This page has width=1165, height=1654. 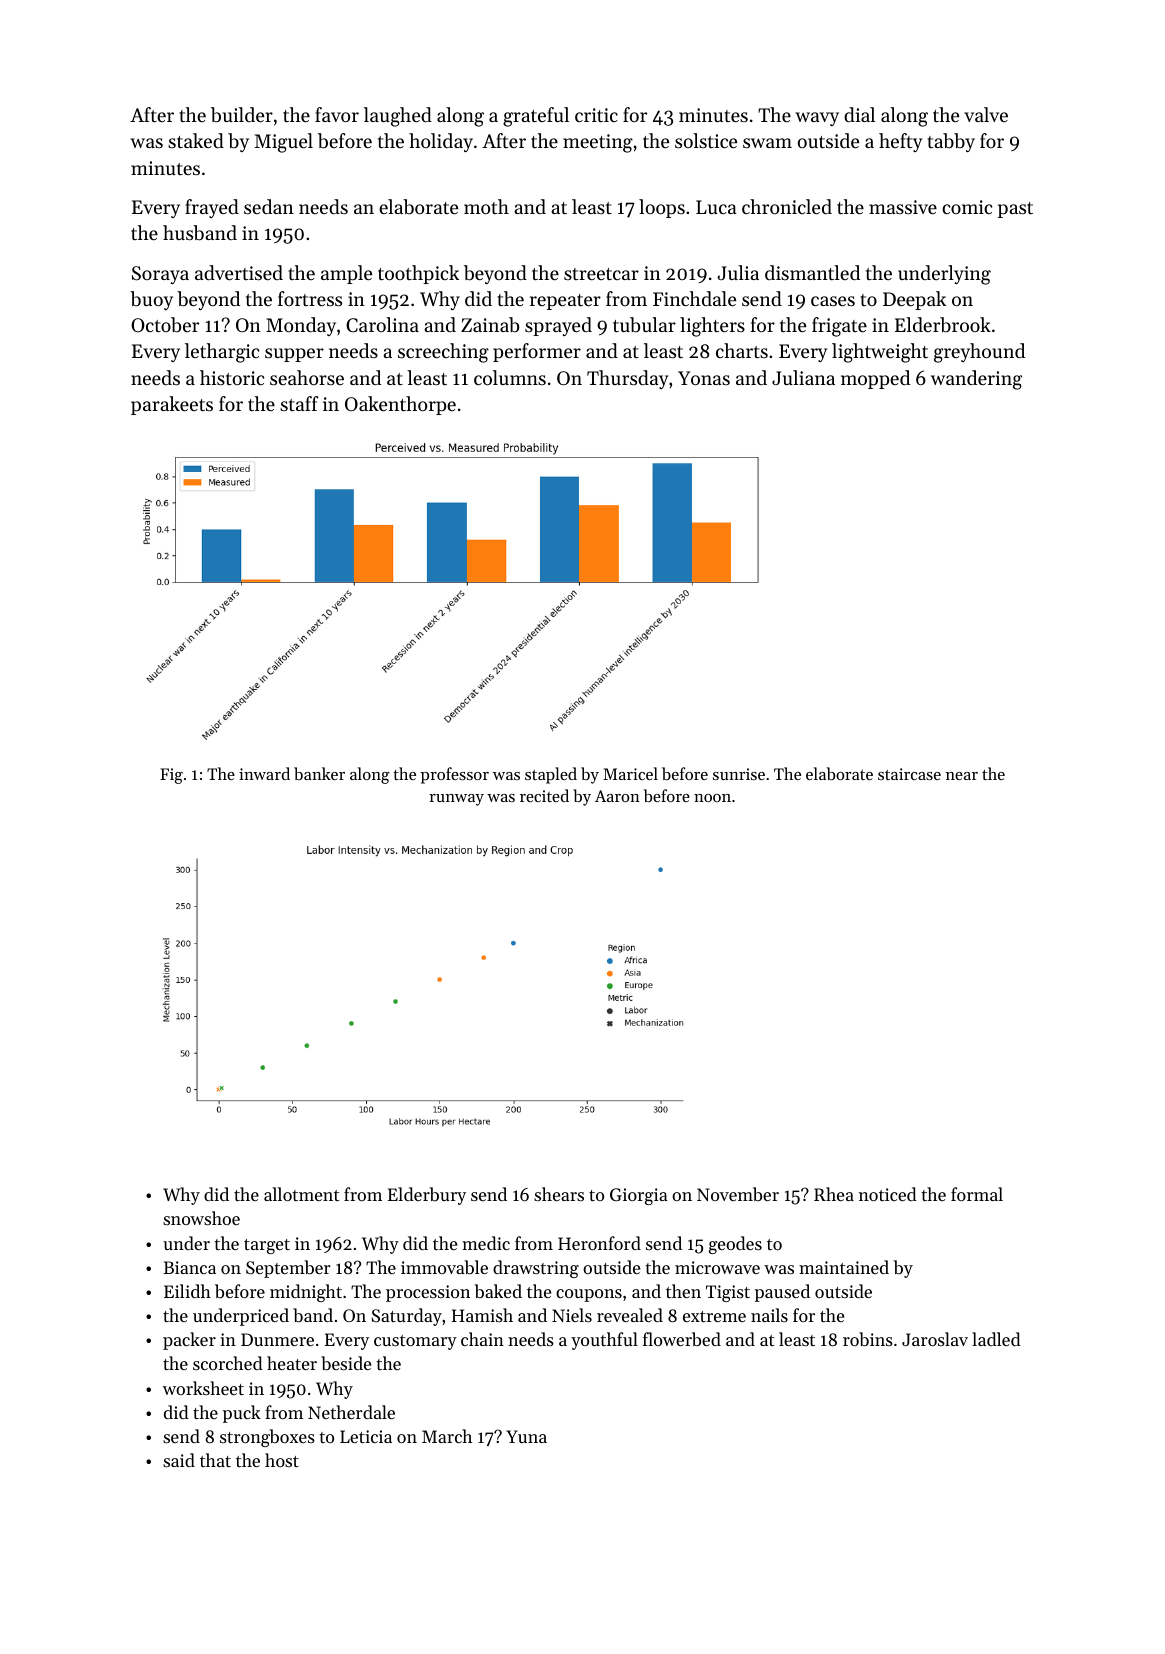 What do you see at coordinates (232, 377) in the page?
I see `historic` at bounding box center [232, 377].
